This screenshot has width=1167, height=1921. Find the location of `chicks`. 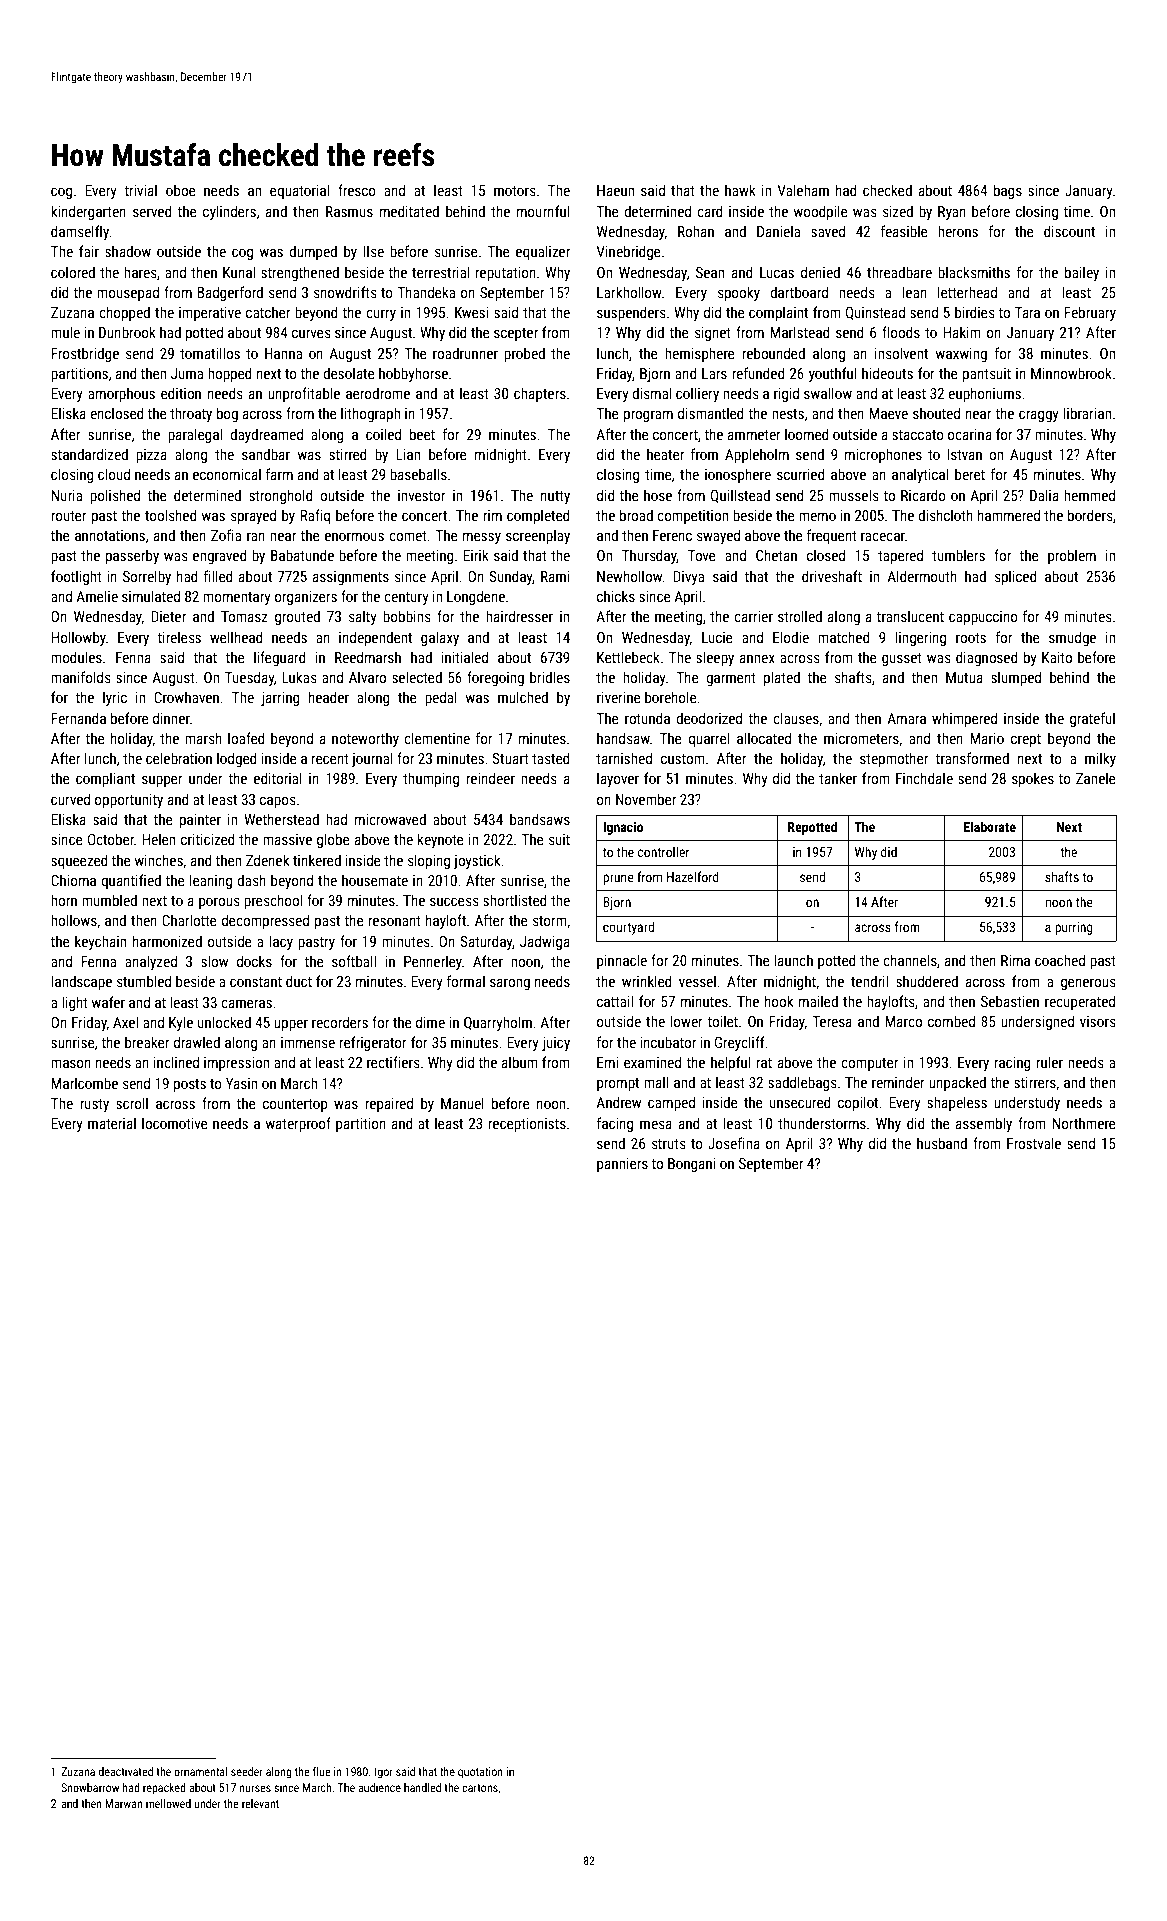

chicks is located at coordinates (616, 596).
